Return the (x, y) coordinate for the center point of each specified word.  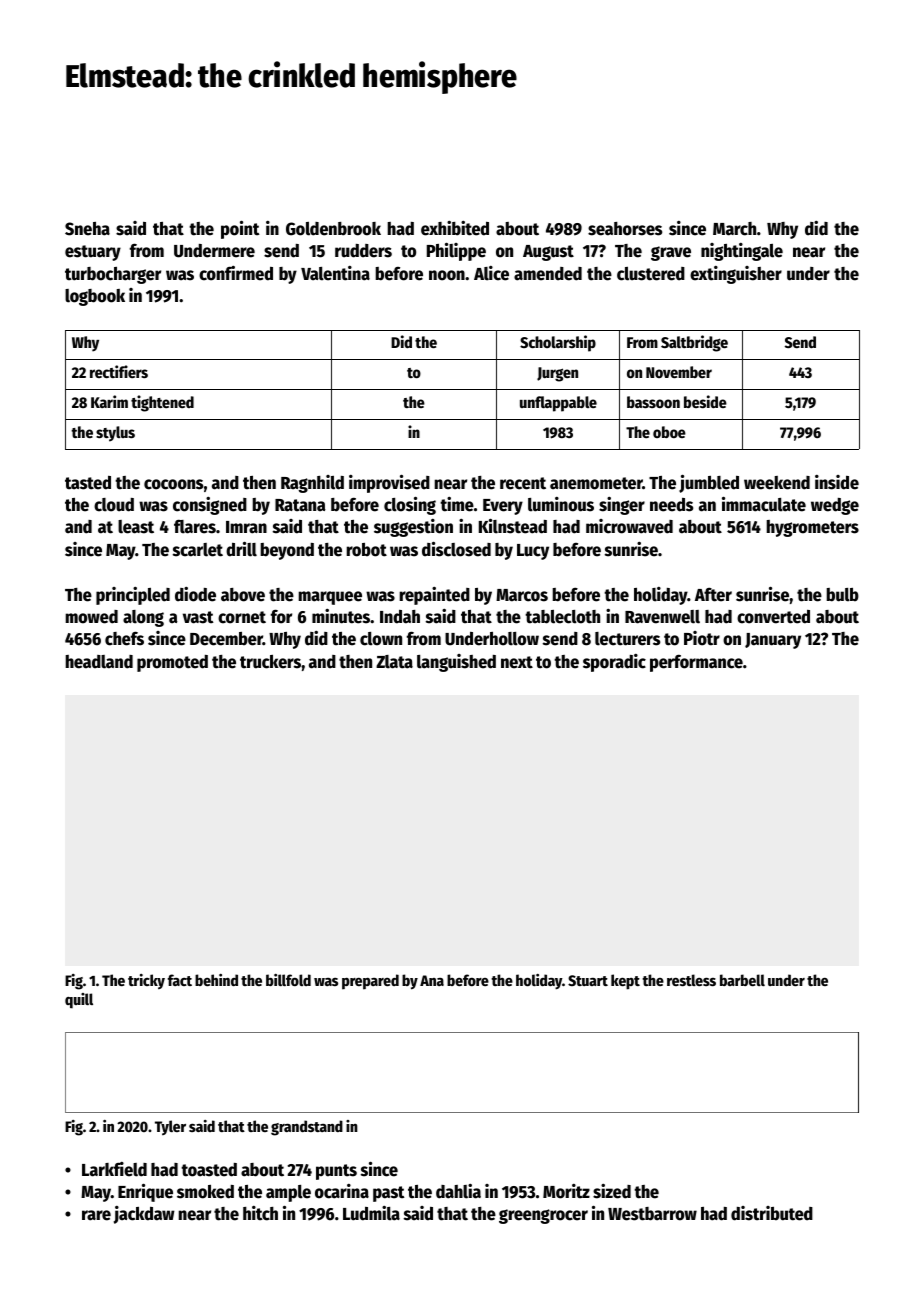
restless (691, 980)
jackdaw (144, 1215)
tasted (88, 483)
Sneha (87, 229)
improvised (389, 483)
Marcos (522, 595)
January (773, 641)
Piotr (702, 638)
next (517, 662)
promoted (172, 663)
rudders (363, 251)
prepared (370, 982)
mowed (91, 617)
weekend (777, 483)
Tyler (170, 1128)
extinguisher (736, 275)
